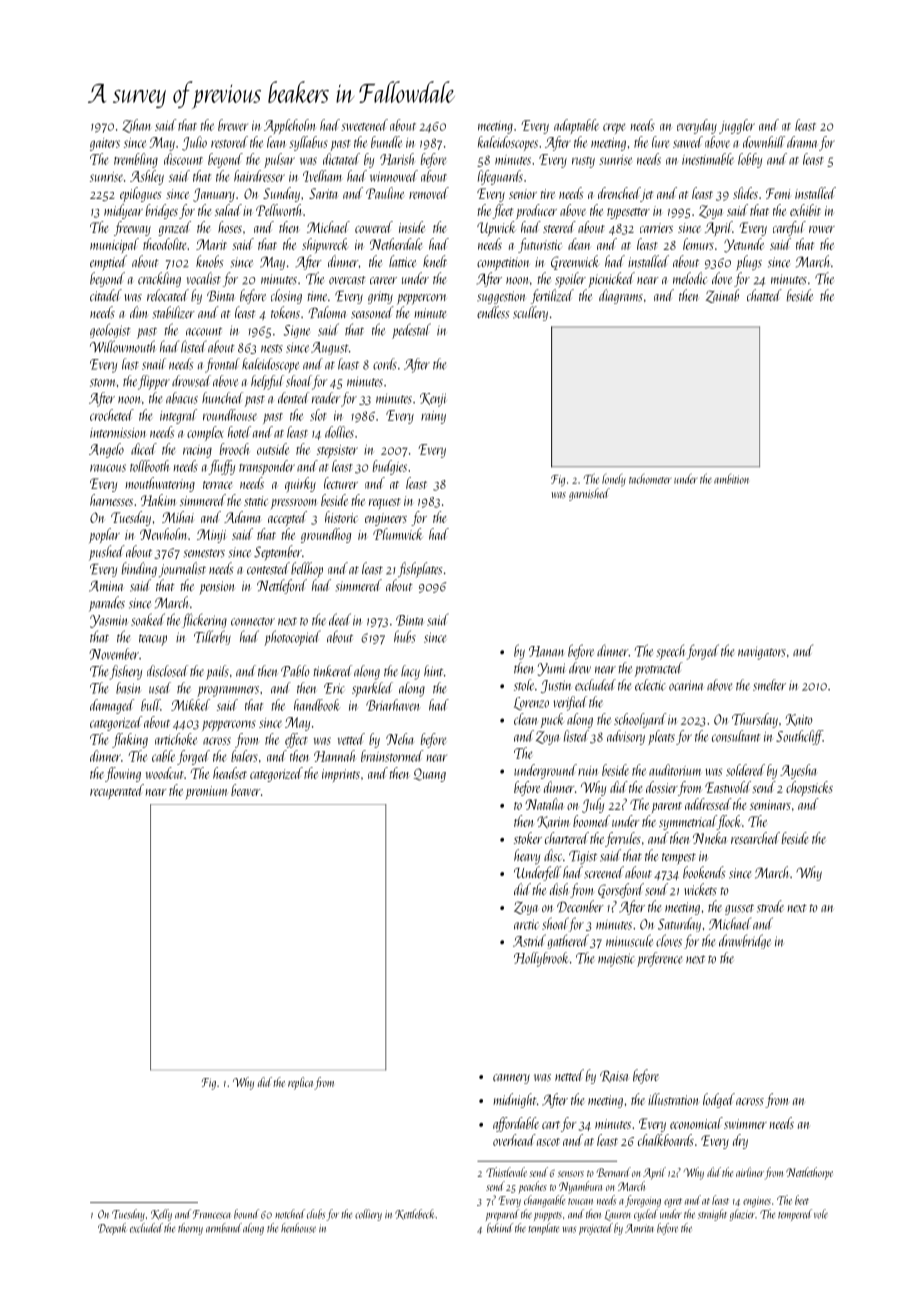  I want to click on drawbridge, so click(745, 941).
